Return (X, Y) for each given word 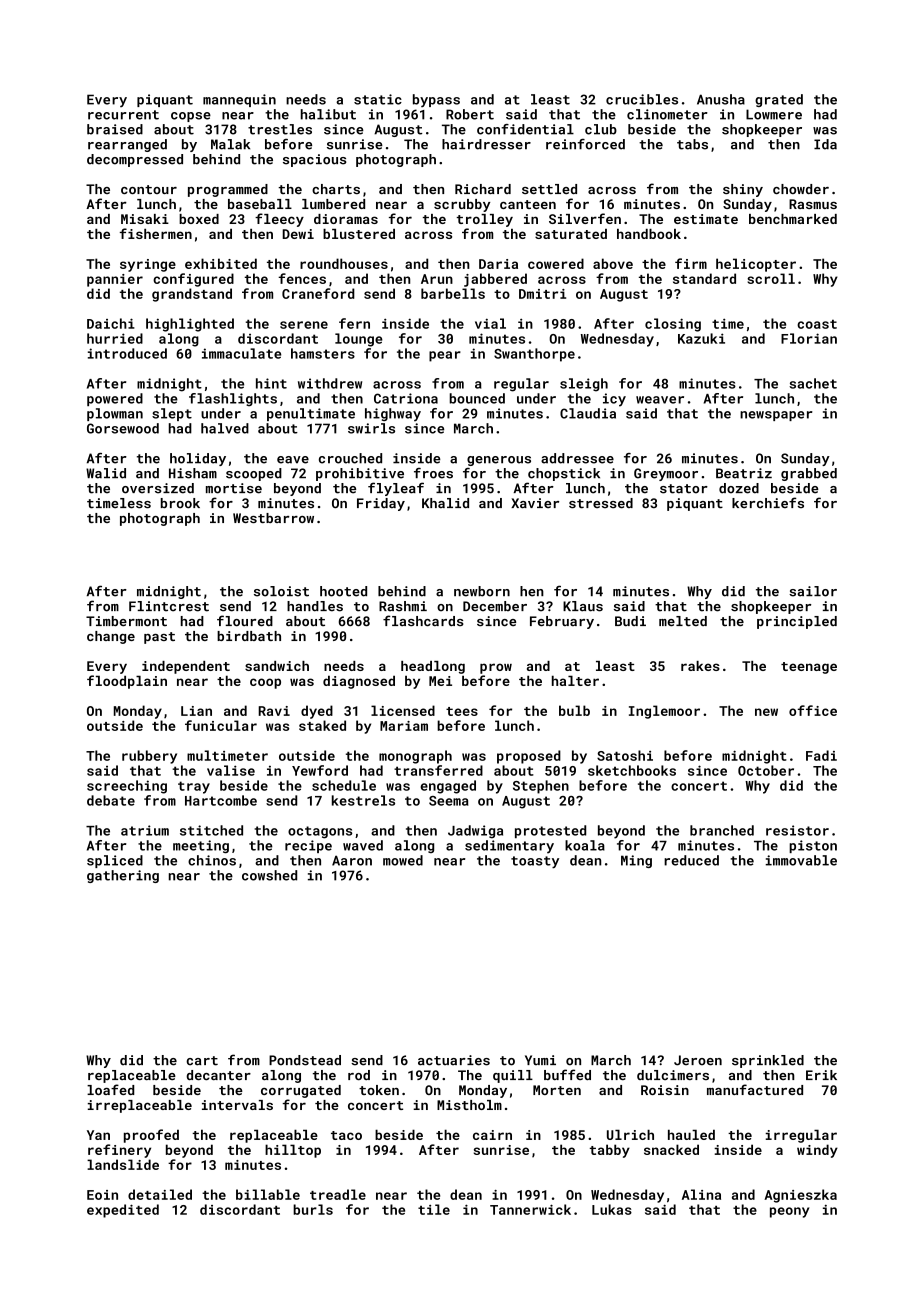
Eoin (102, 1195)
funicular (221, 725)
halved (225, 428)
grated (779, 100)
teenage (809, 668)
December (495, 606)
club (601, 129)
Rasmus (813, 204)
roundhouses (344, 263)
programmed (228, 190)
